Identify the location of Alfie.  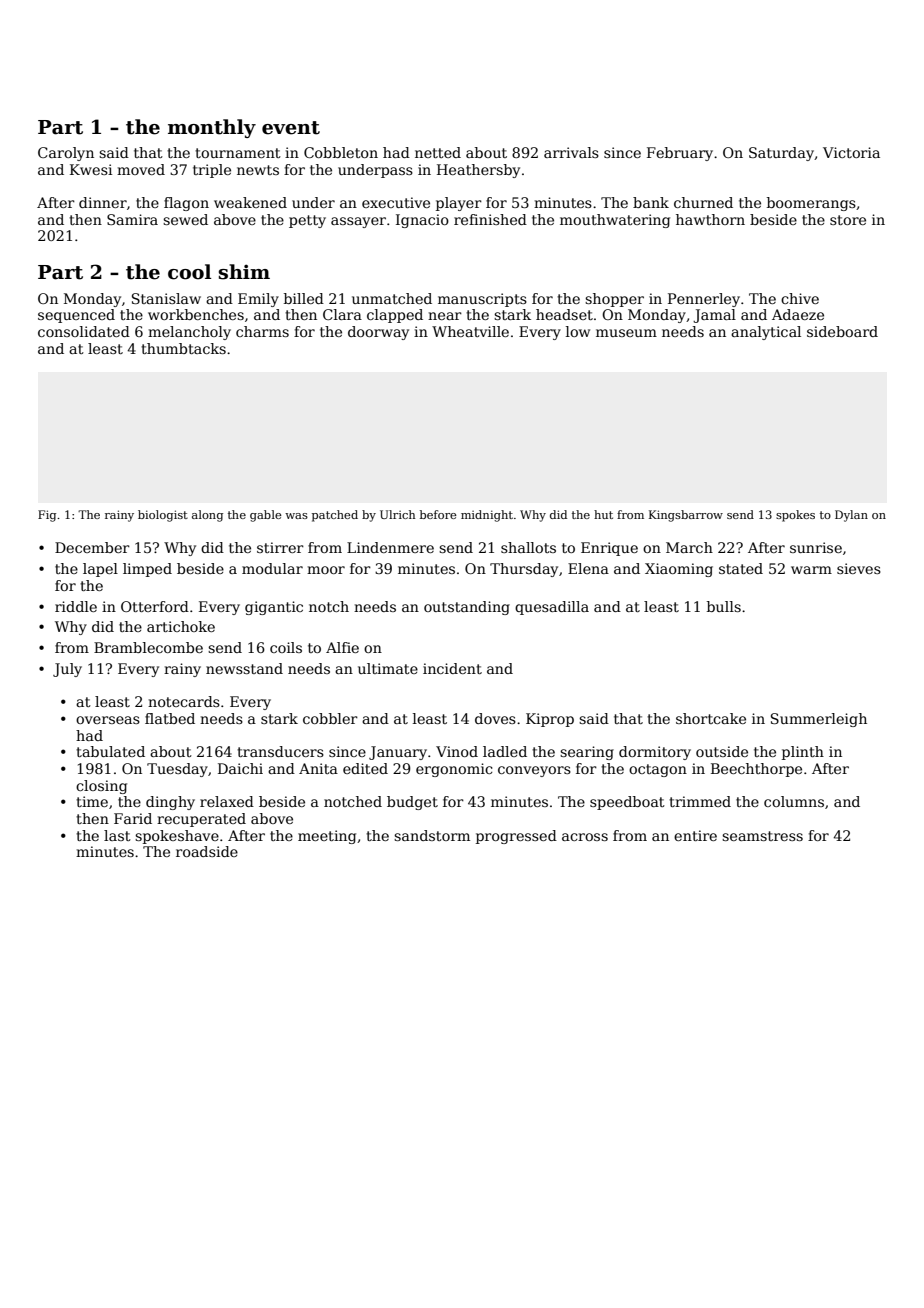
(342, 647).
